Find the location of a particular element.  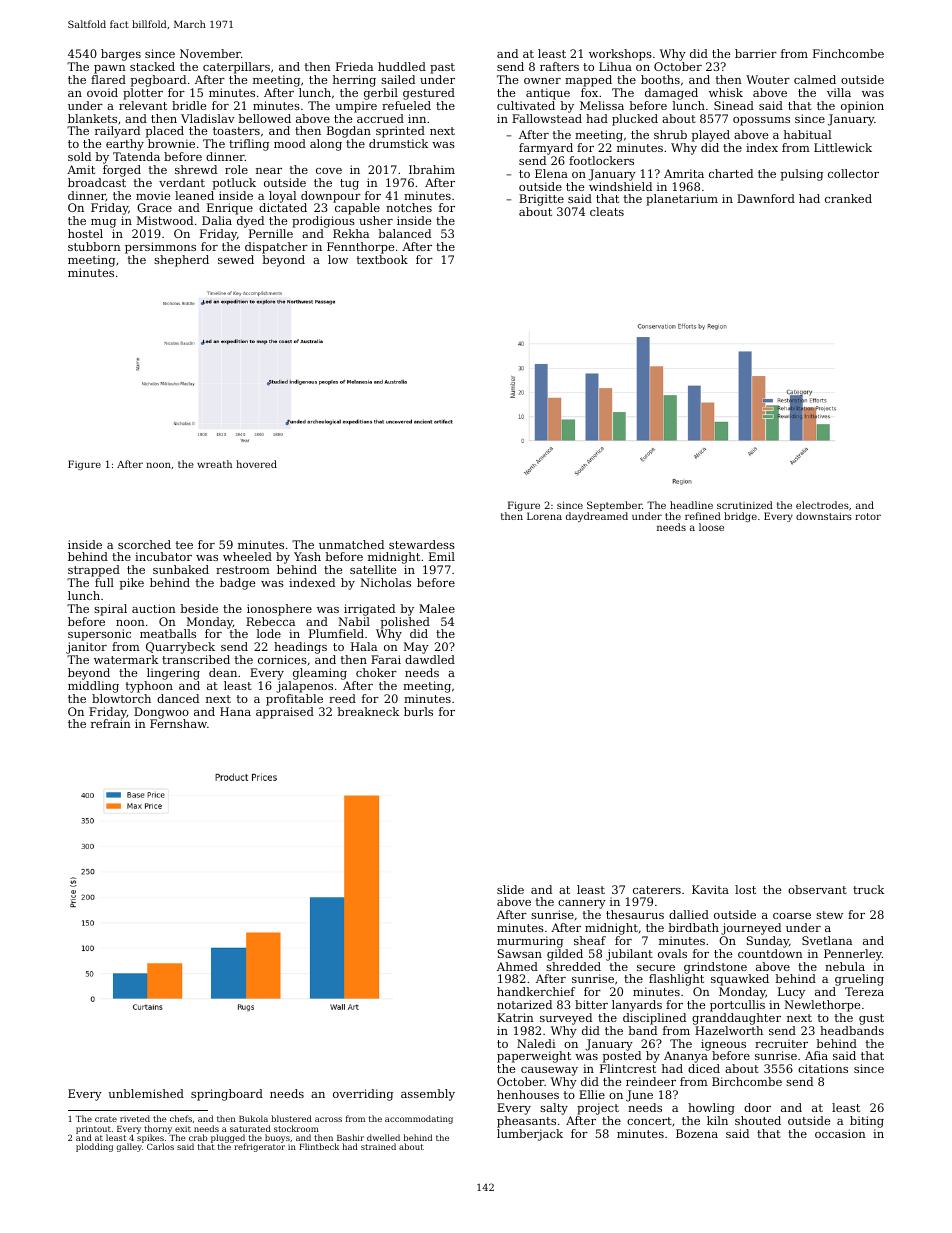

planetarium is located at coordinates (682, 200).
